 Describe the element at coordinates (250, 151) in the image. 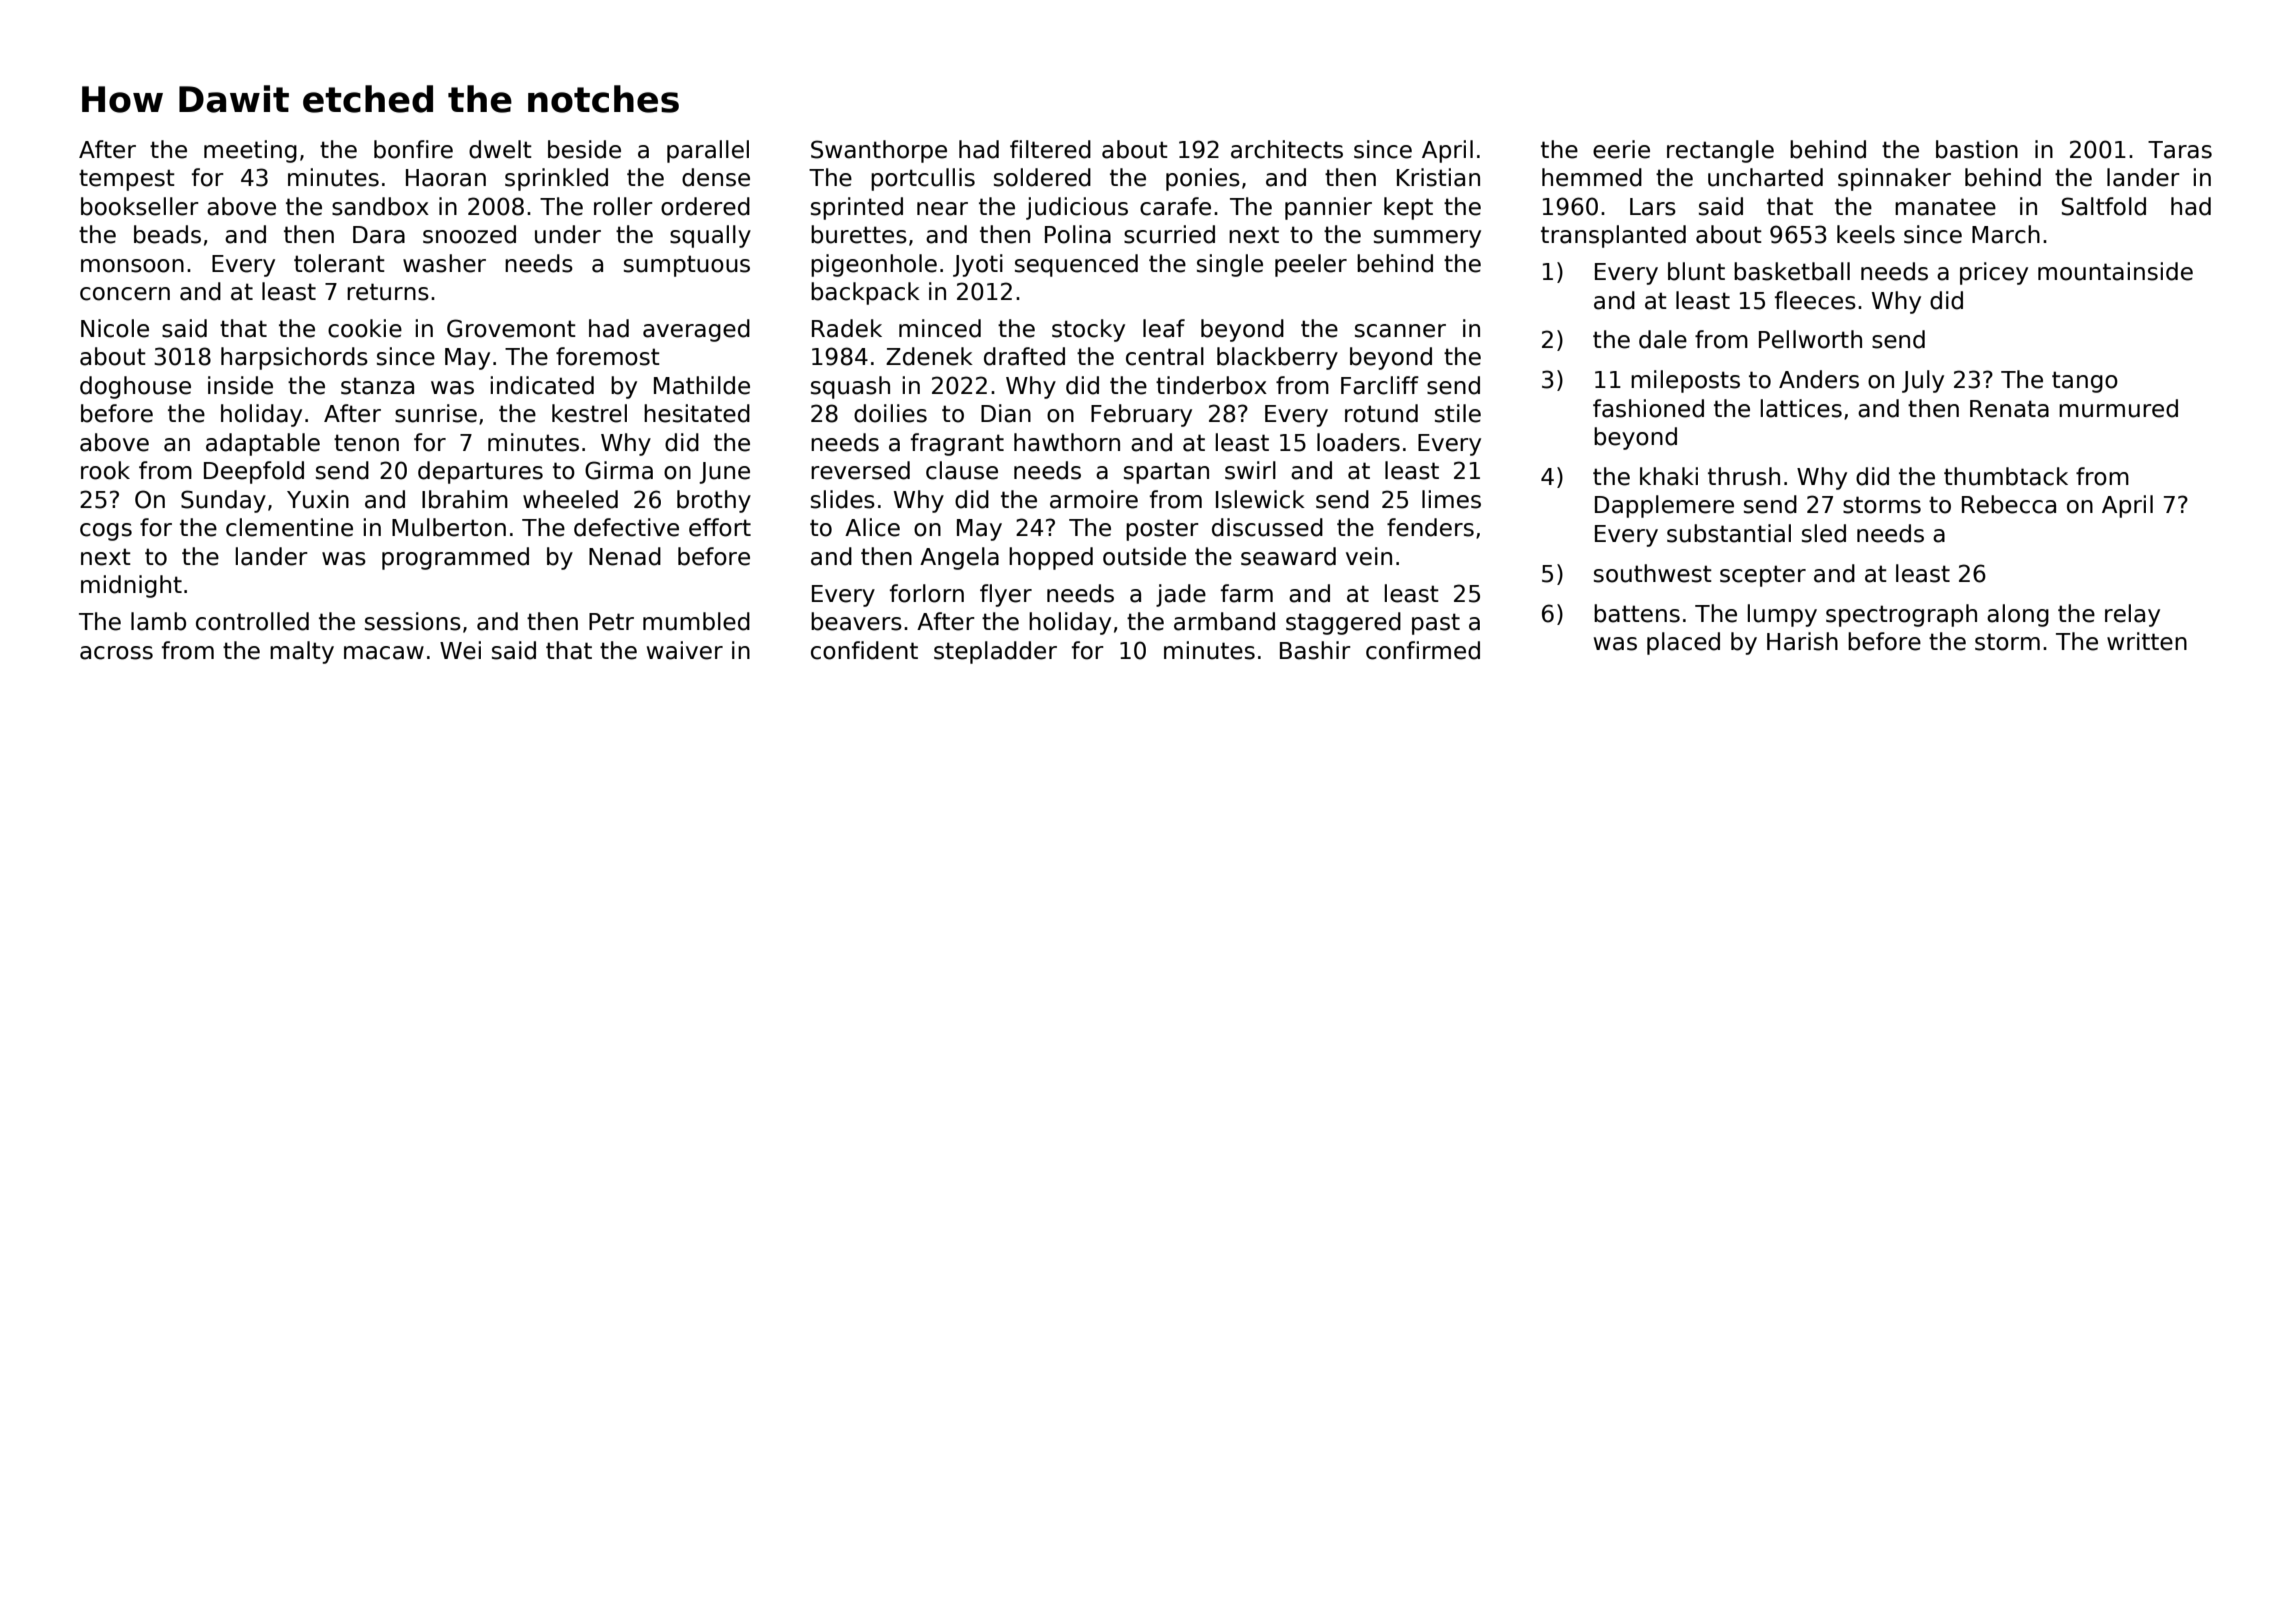

I see `meeting` at that location.
